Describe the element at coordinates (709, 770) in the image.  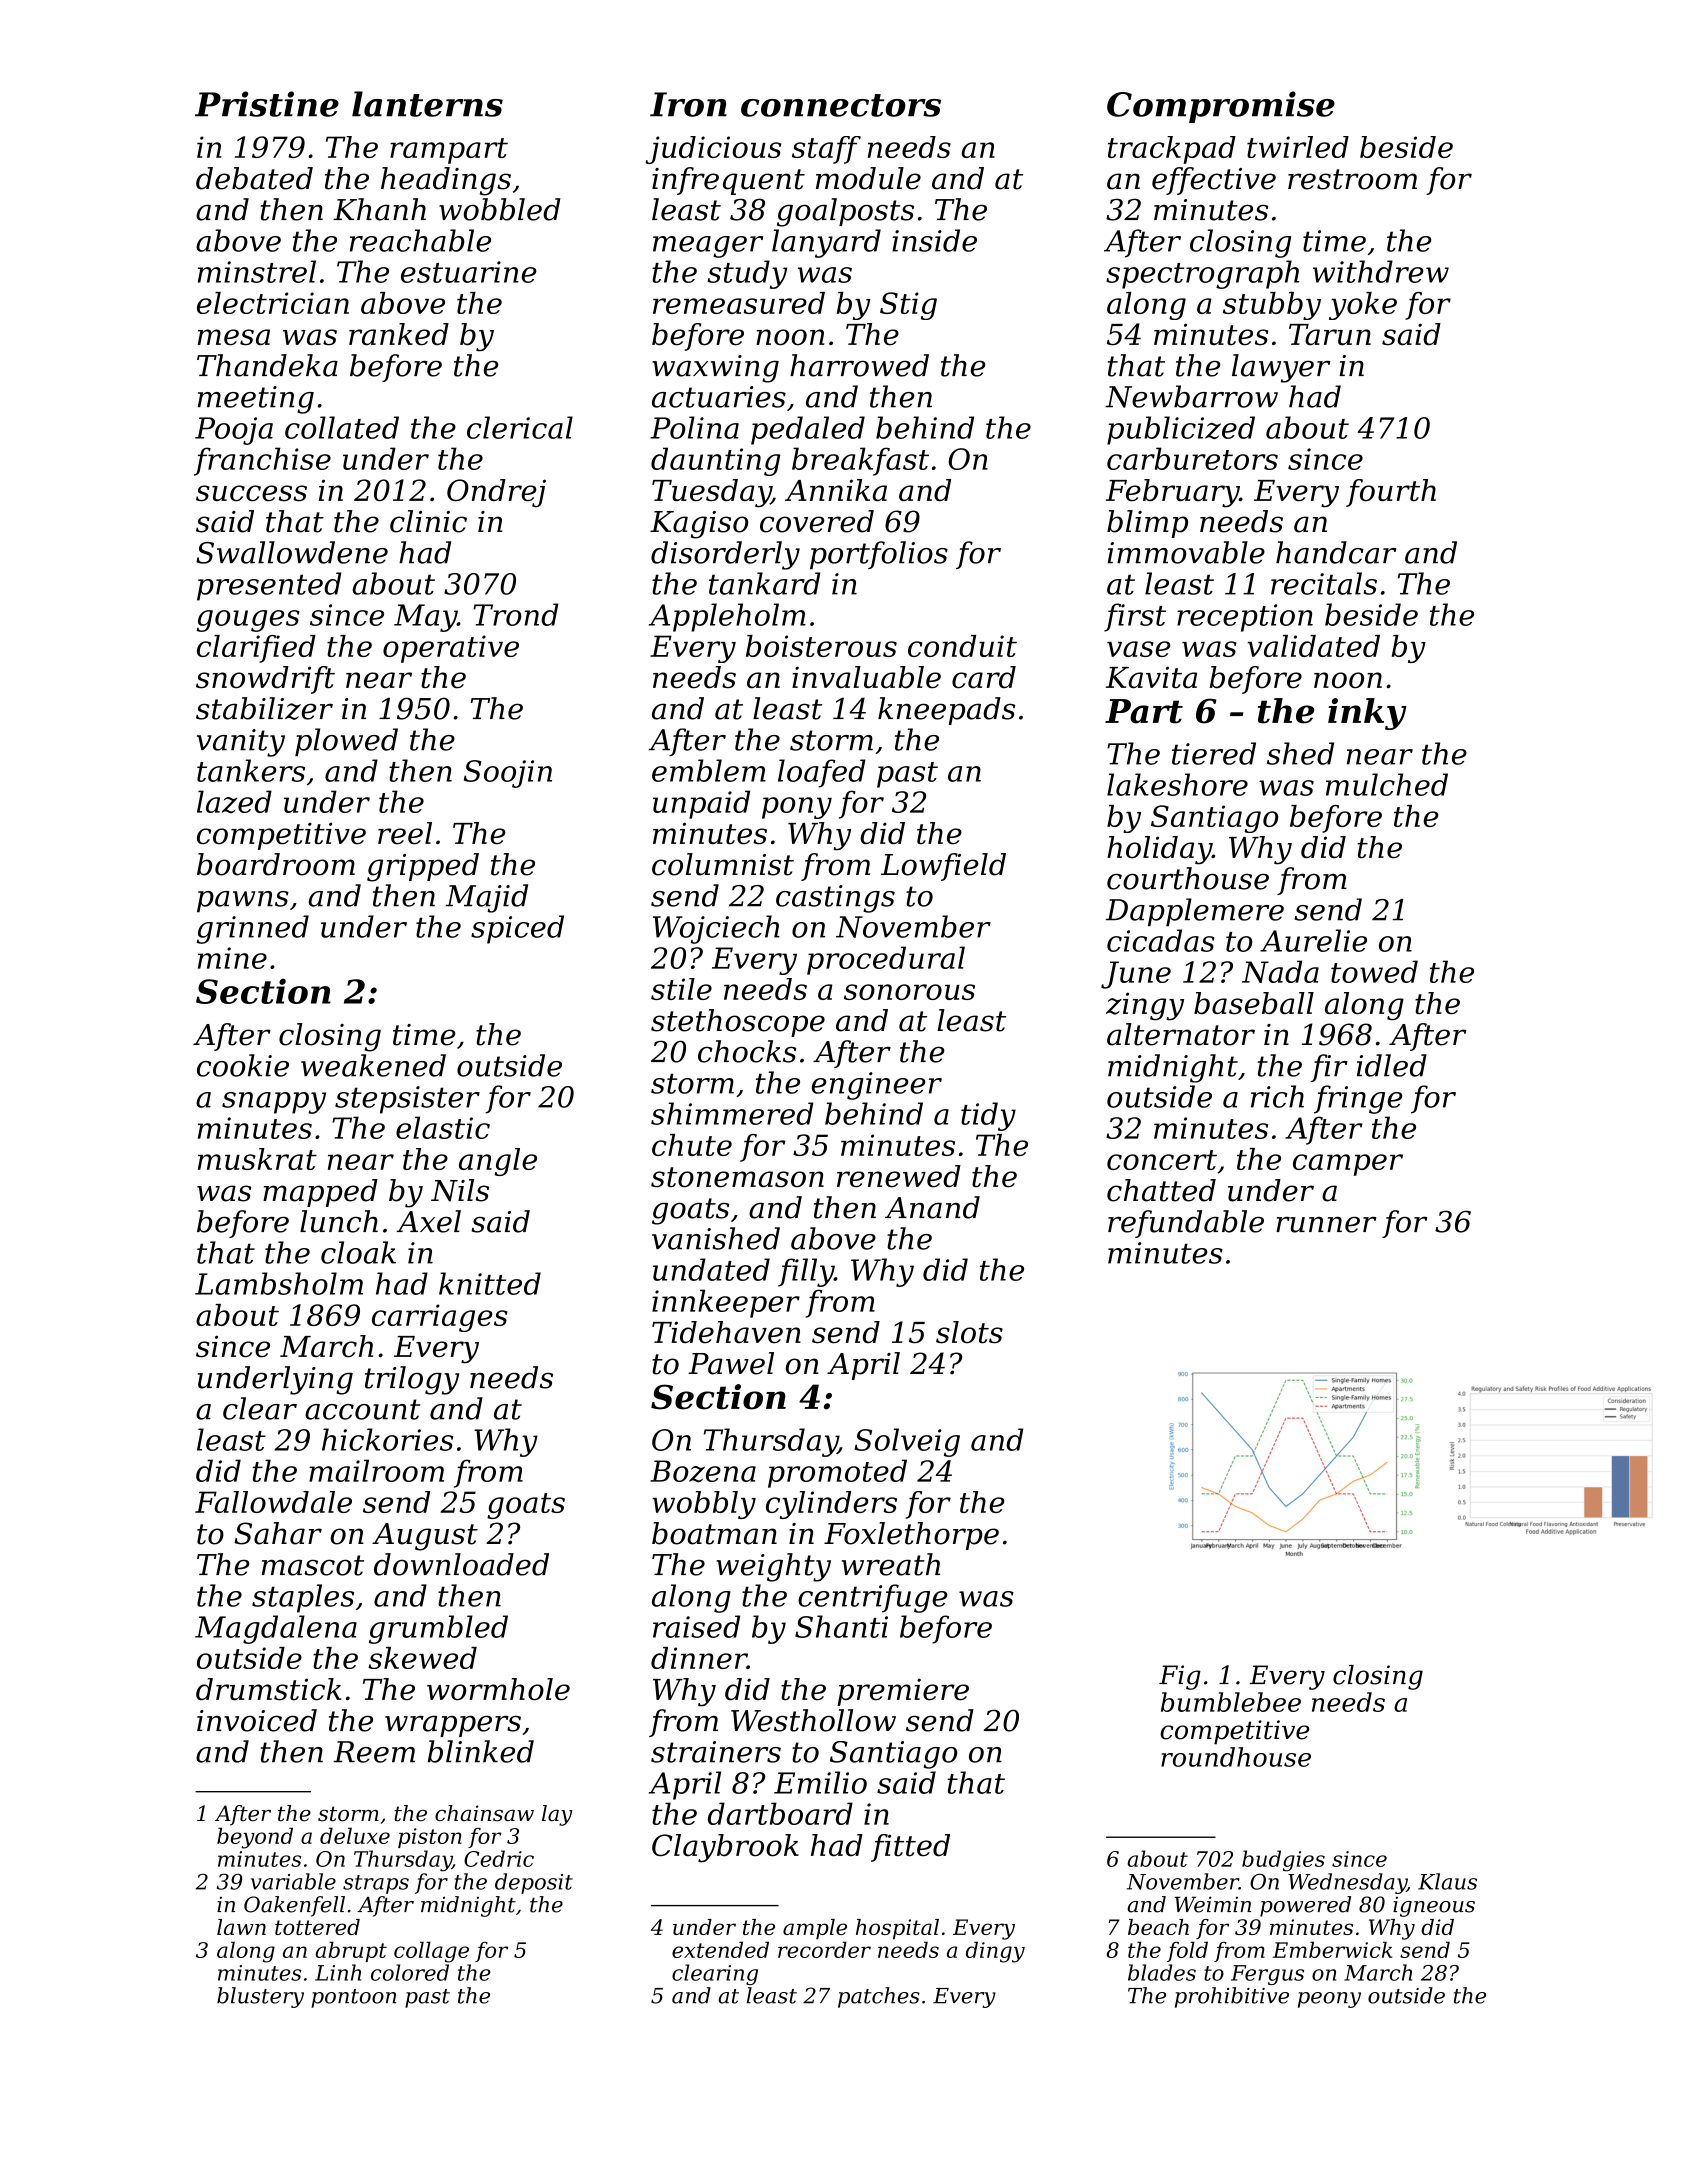
I see `emblem` at that location.
